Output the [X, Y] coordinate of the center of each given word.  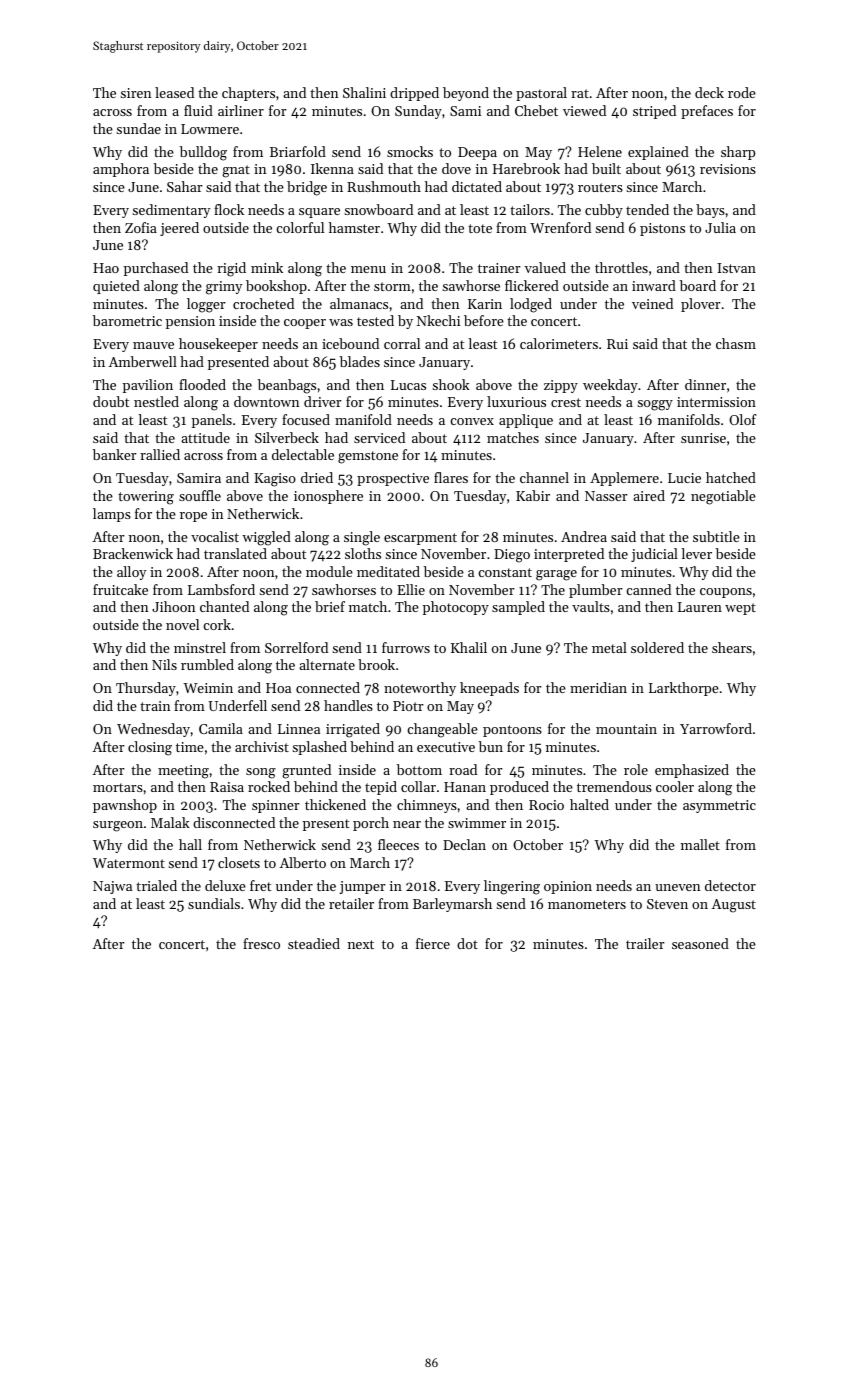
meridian [598, 687]
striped [654, 112]
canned [648, 589]
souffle [200, 495]
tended [647, 209]
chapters [248, 94]
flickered [532, 285]
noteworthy [420, 689]
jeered [179, 229]
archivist [262, 746]
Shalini [364, 92]
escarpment [420, 539]
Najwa [112, 887]
